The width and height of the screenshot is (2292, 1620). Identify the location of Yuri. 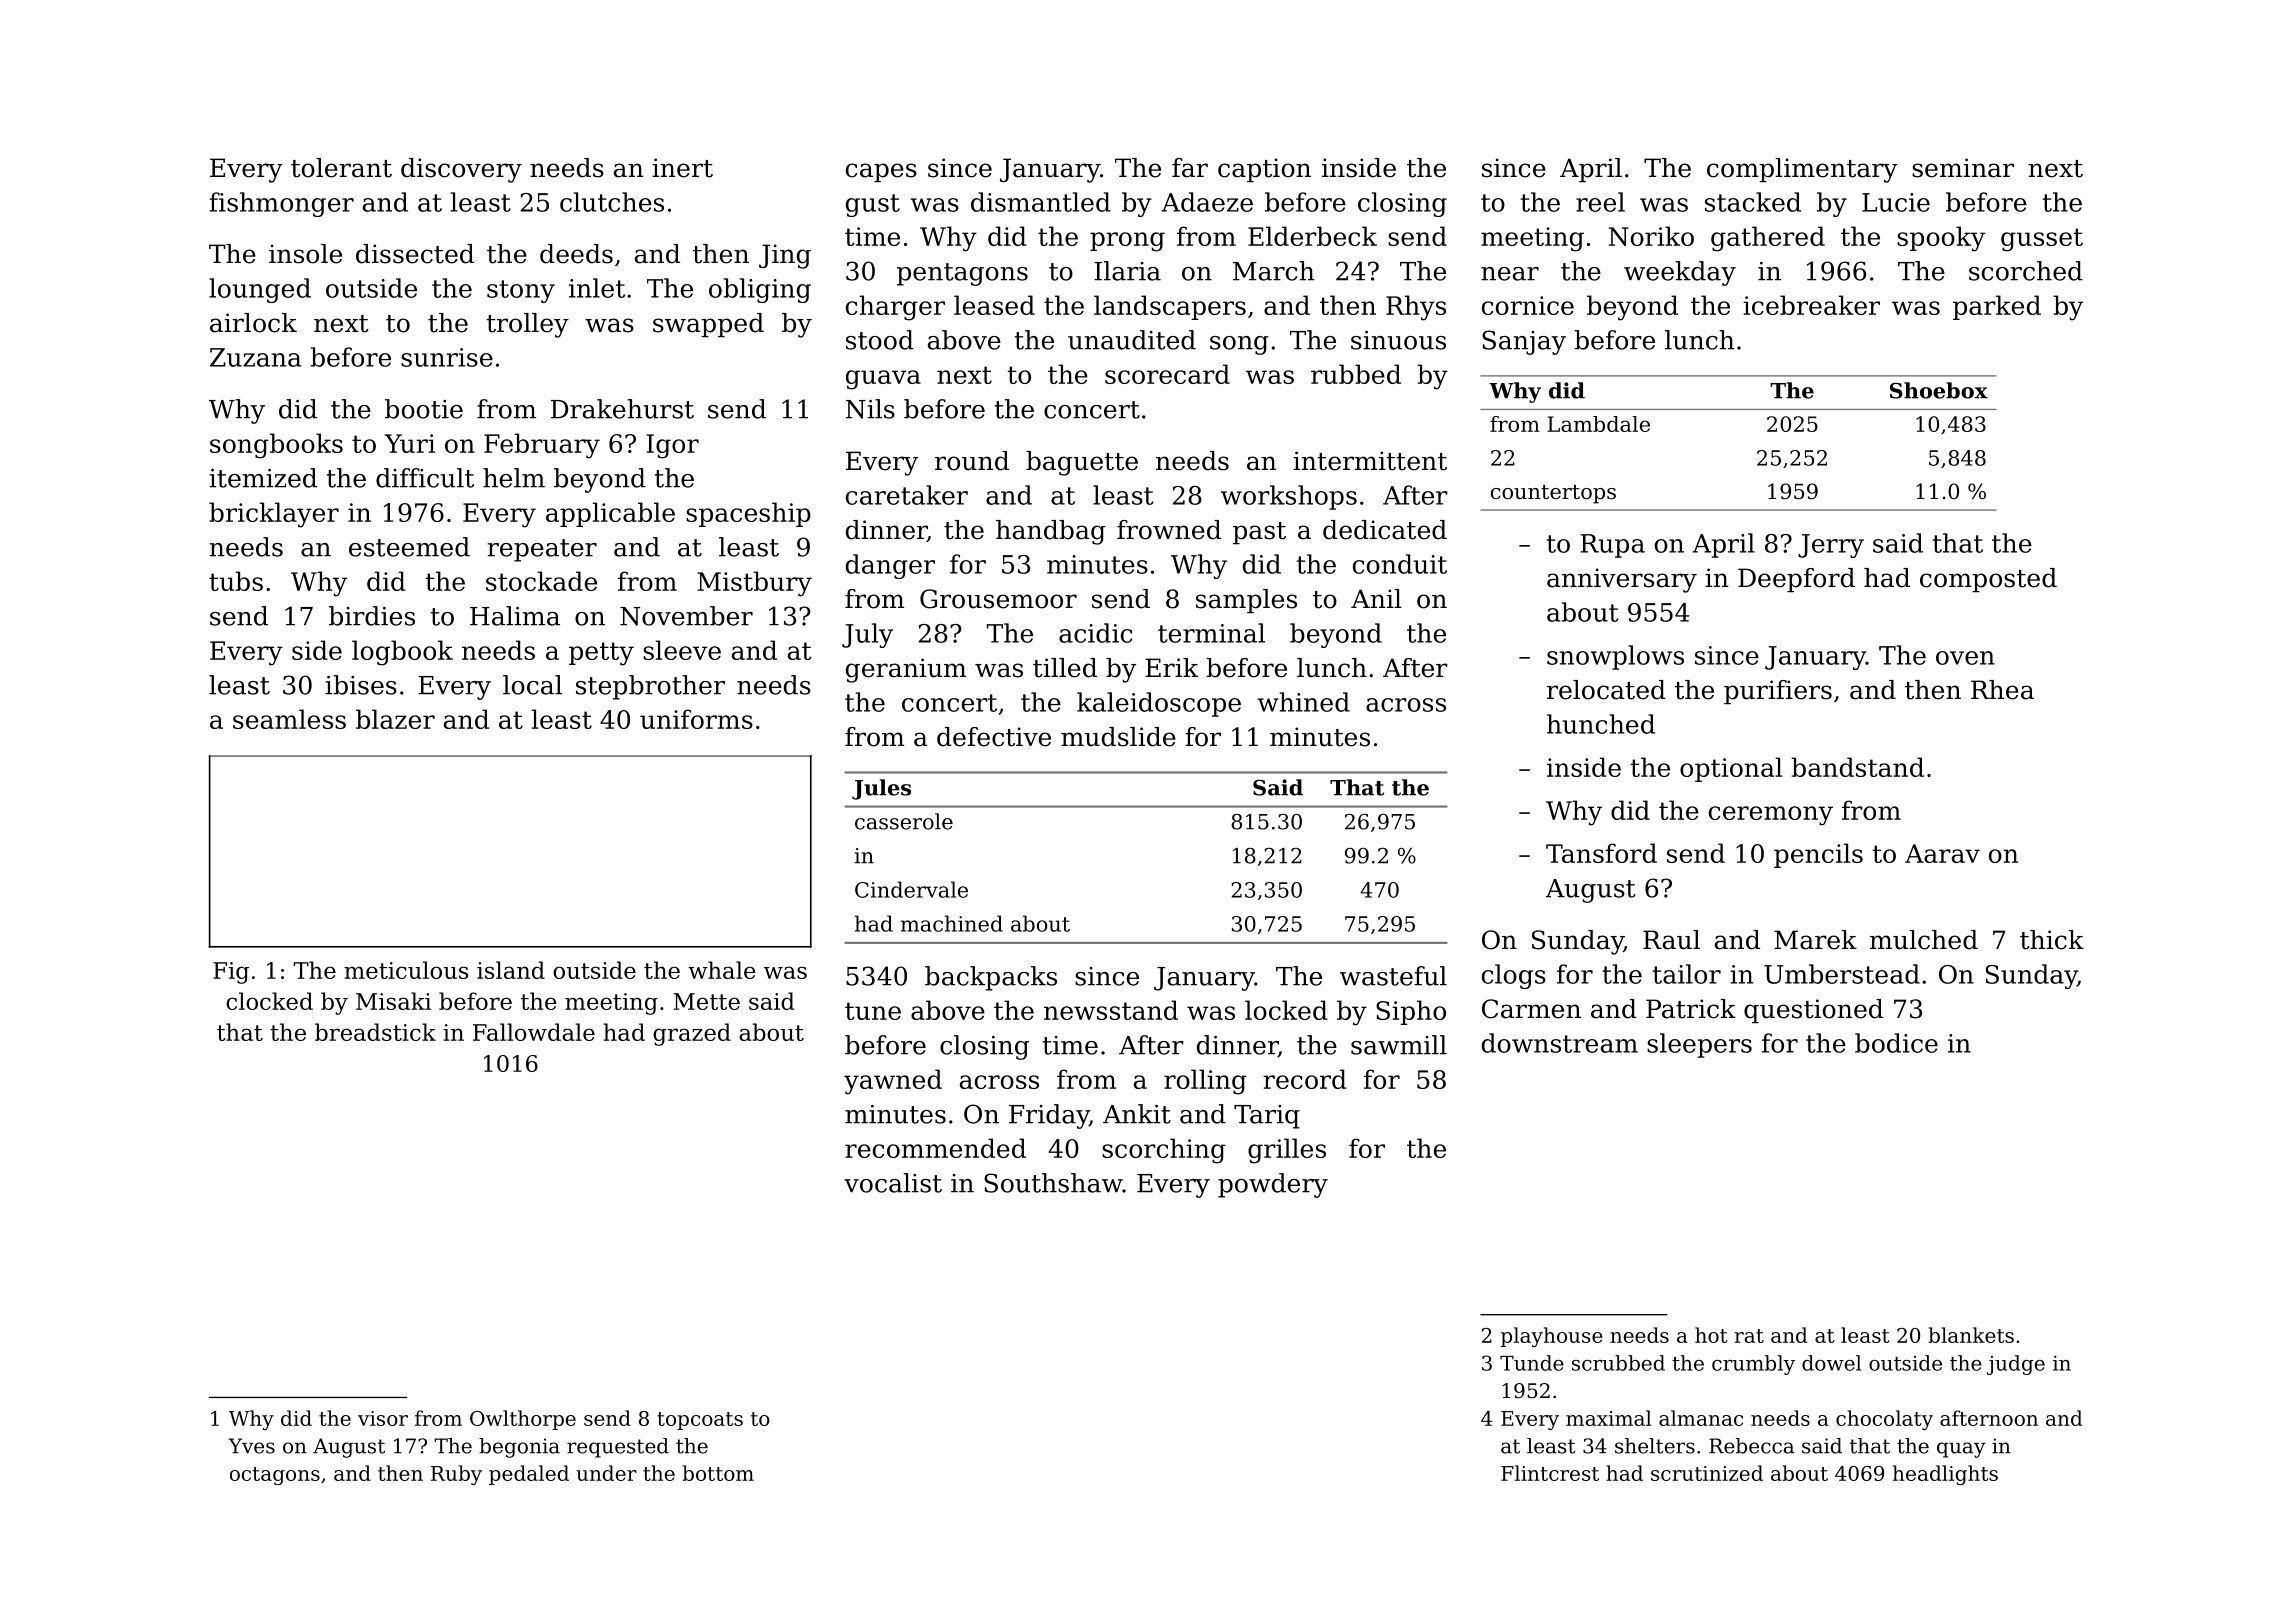
(410, 443).
